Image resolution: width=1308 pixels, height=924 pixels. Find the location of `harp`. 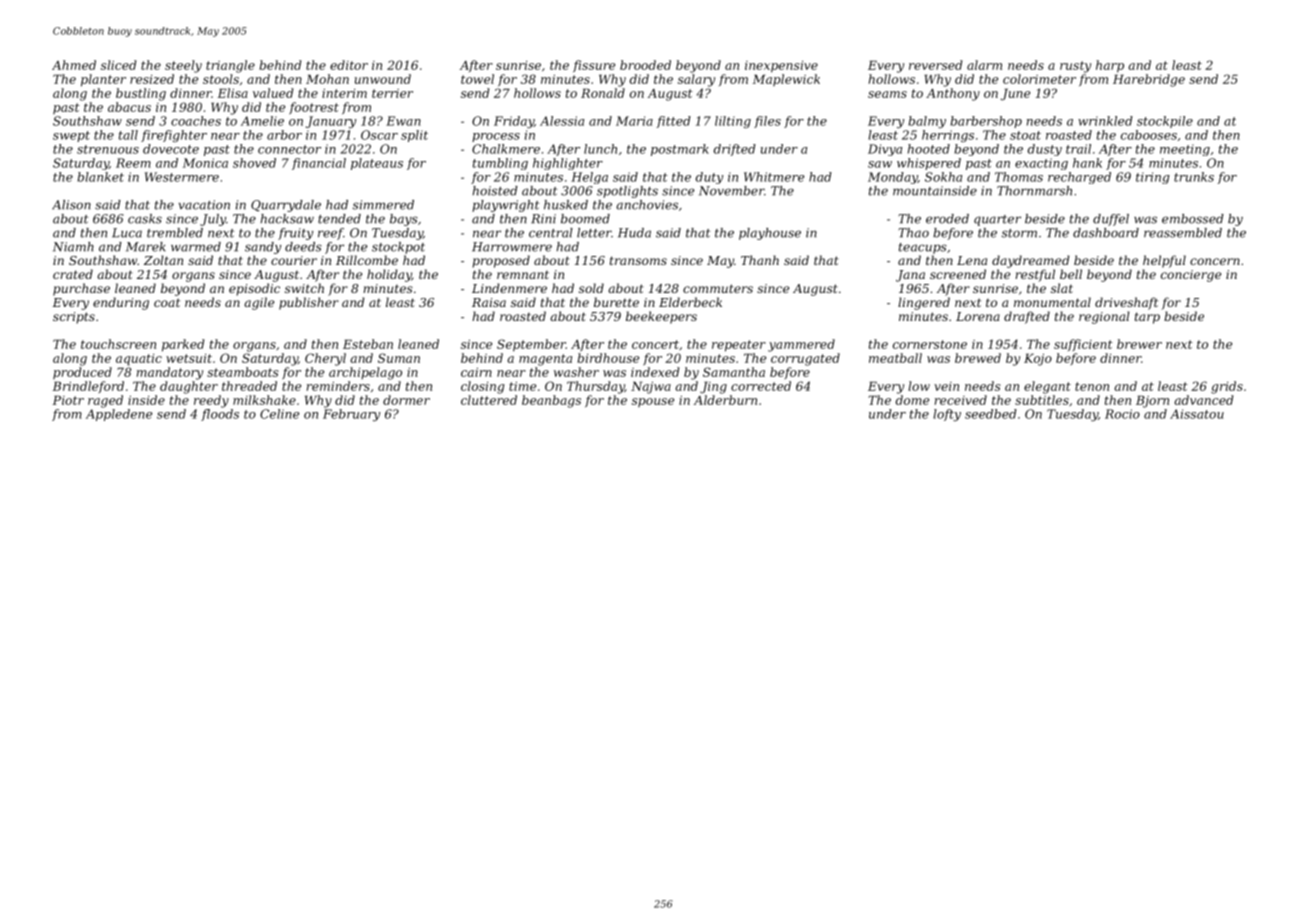

harp is located at coordinates (1110, 66).
